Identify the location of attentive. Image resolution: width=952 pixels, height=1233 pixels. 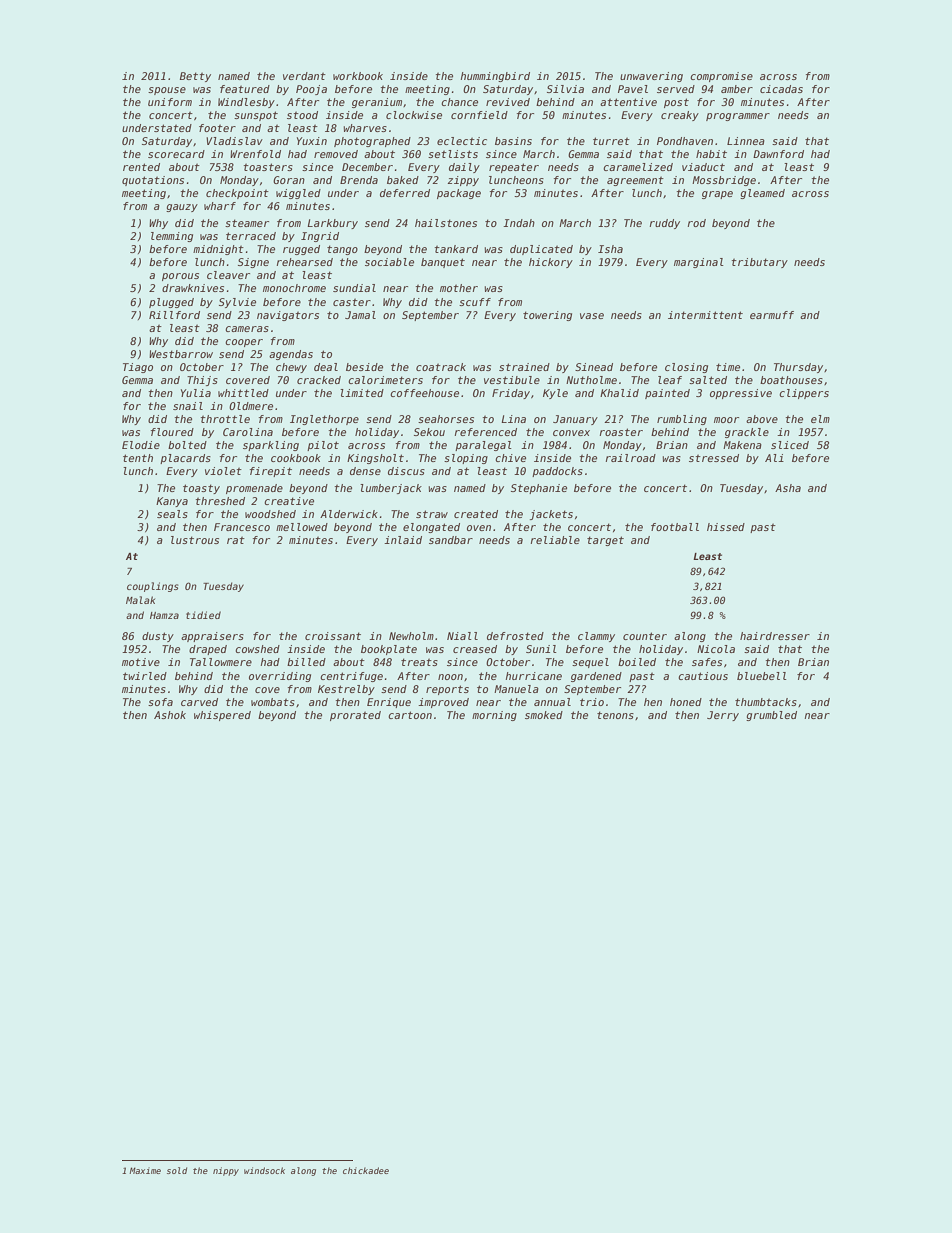
(628, 102).
